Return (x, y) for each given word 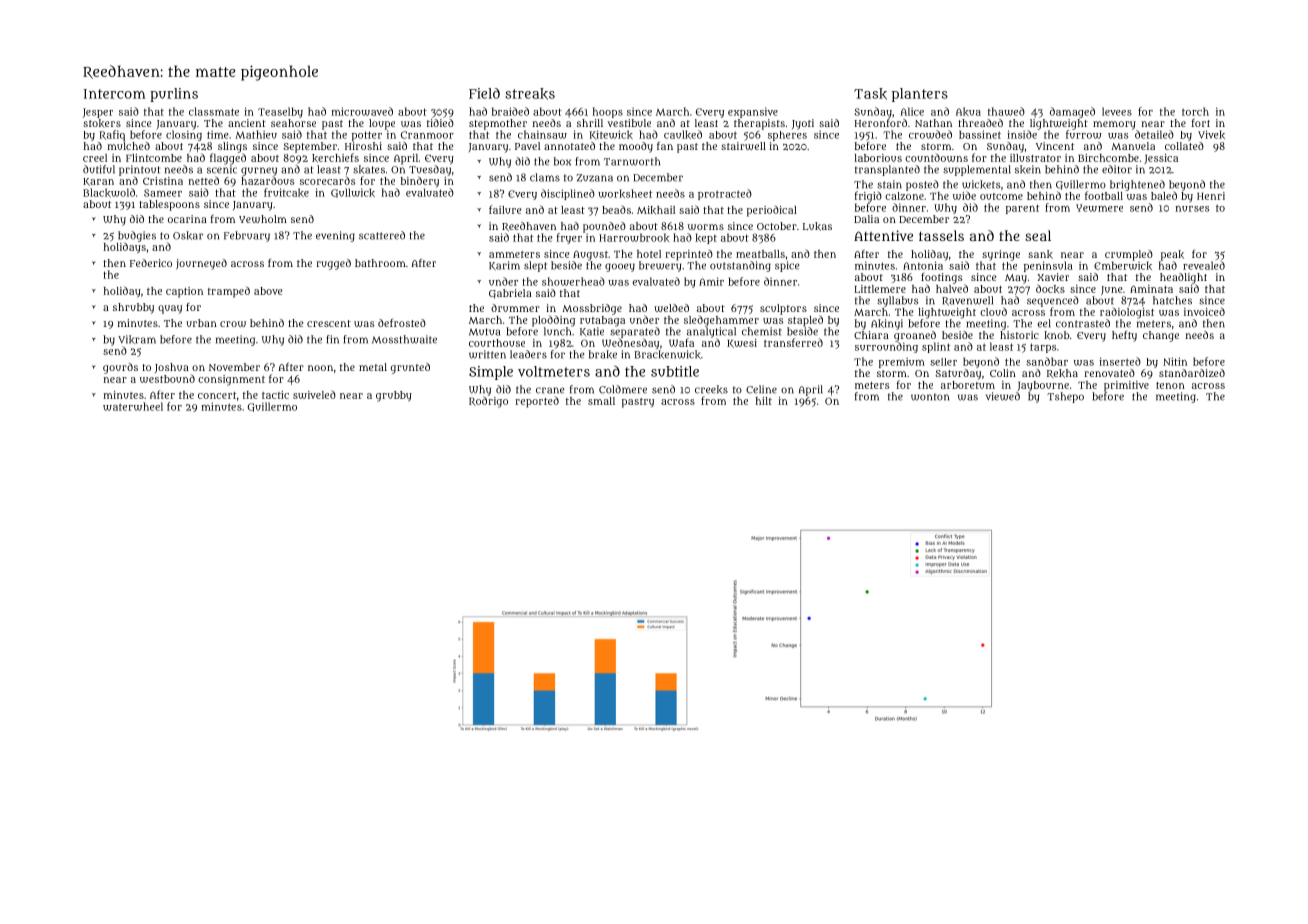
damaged (1072, 112)
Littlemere (880, 289)
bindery (420, 181)
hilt (764, 401)
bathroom (380, 263)
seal (1038, 235)
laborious (878, 158)
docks (1050, 289)
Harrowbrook (634, 237)
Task (870, 94)
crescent (329, 323)
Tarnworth (632, 161)
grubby (394, 396)
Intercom (114, 94)
